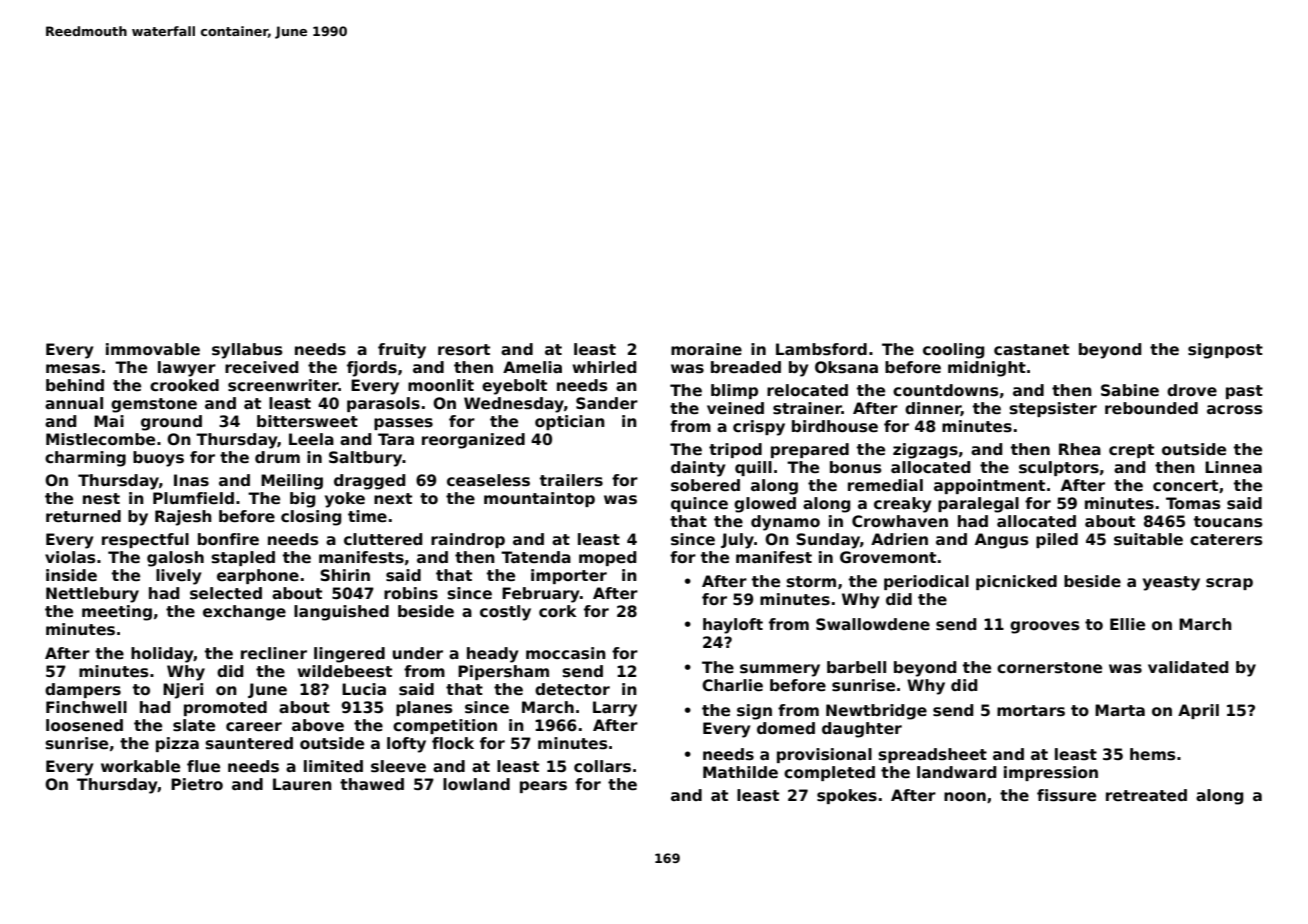 Image resolution: width=1308 pixels, height=924 pixels. I want to click on dainty, so click(698, 469).
